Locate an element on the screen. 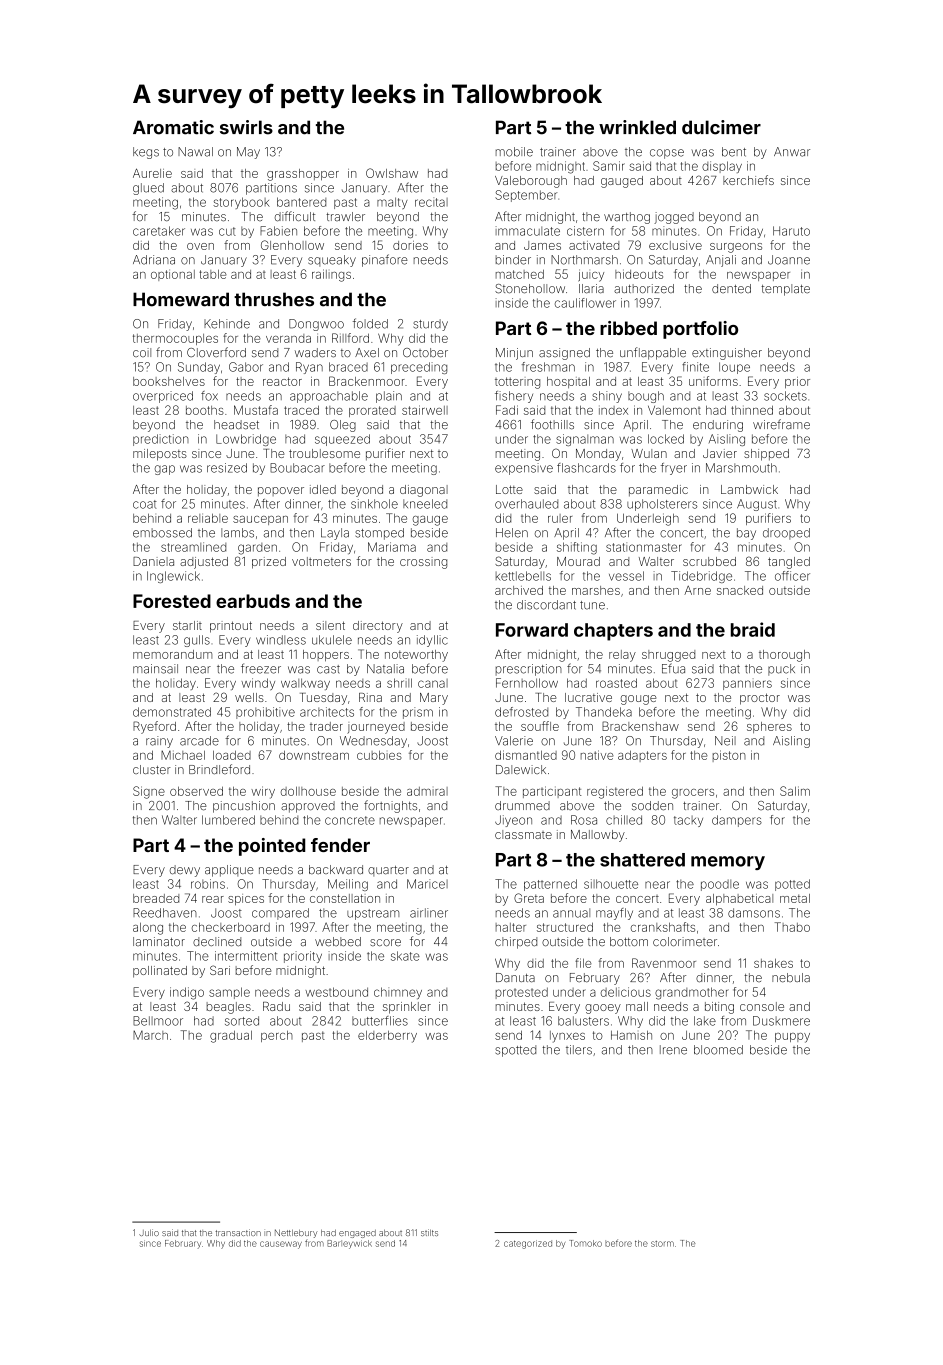 This screenshot has width=943, height=1365. walkway is located at coordinates (305, 684).
